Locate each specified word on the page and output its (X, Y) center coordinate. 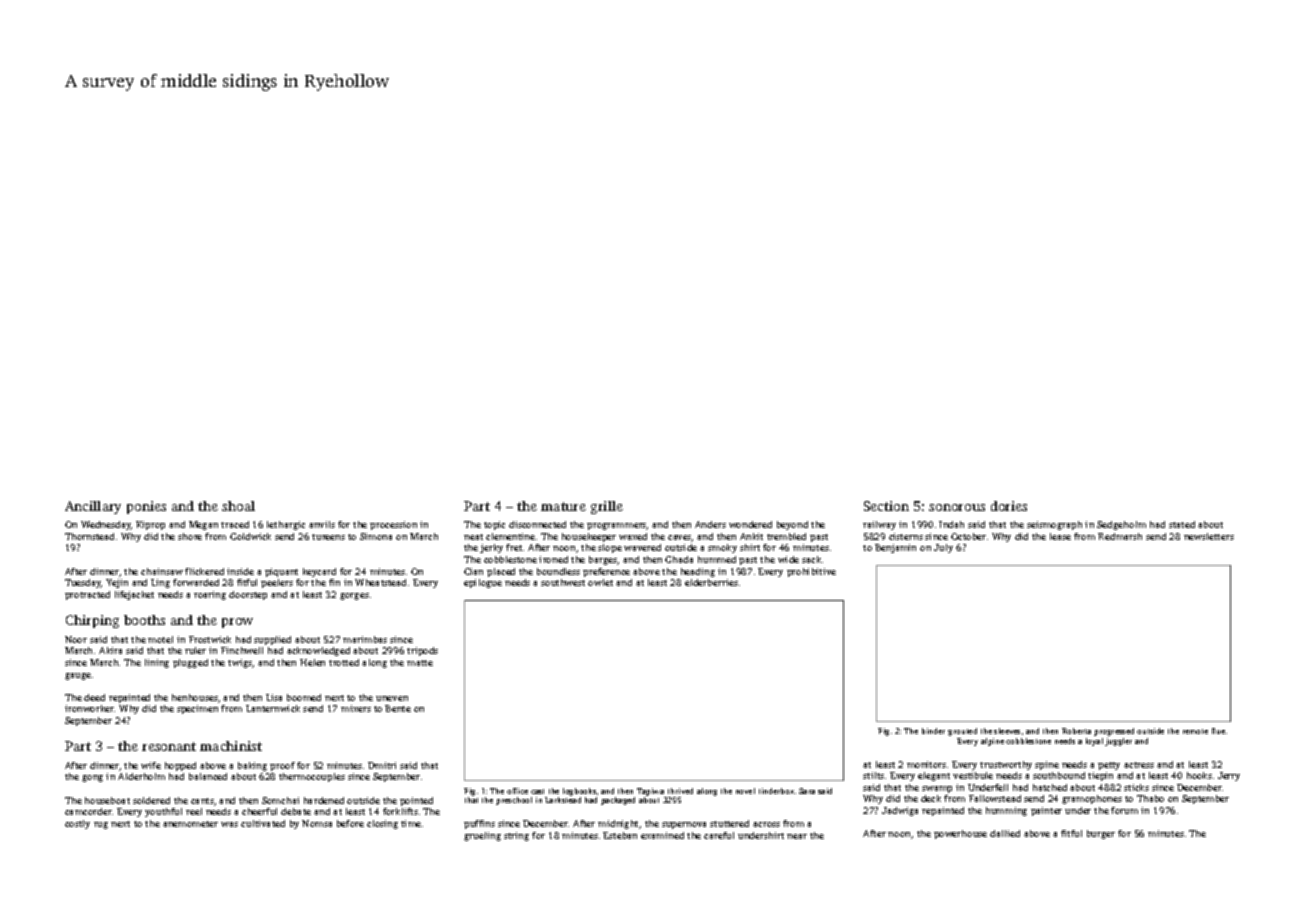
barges (603, 560)
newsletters (1209, 536)
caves (680, 538)
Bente (398, 708)
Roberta (1076, 731)
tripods (422, 651)
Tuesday (83, 583)
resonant (169, 746)
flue (1218, 731)
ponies (146, 507)
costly (77, 824)
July (943, 548)
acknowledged (318, 651)
